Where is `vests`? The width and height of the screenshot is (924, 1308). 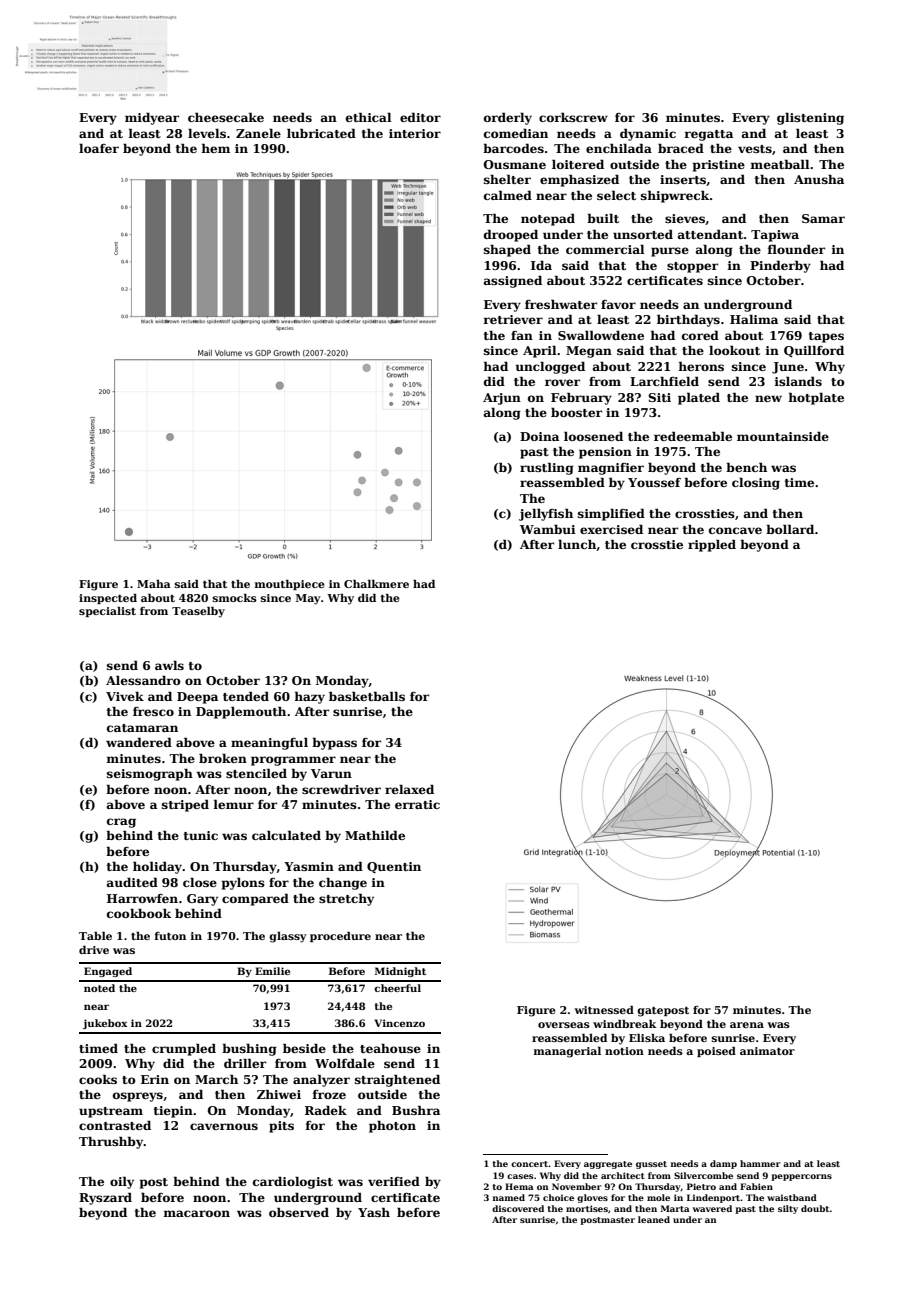
vests is located at coordinates (755, 149).
